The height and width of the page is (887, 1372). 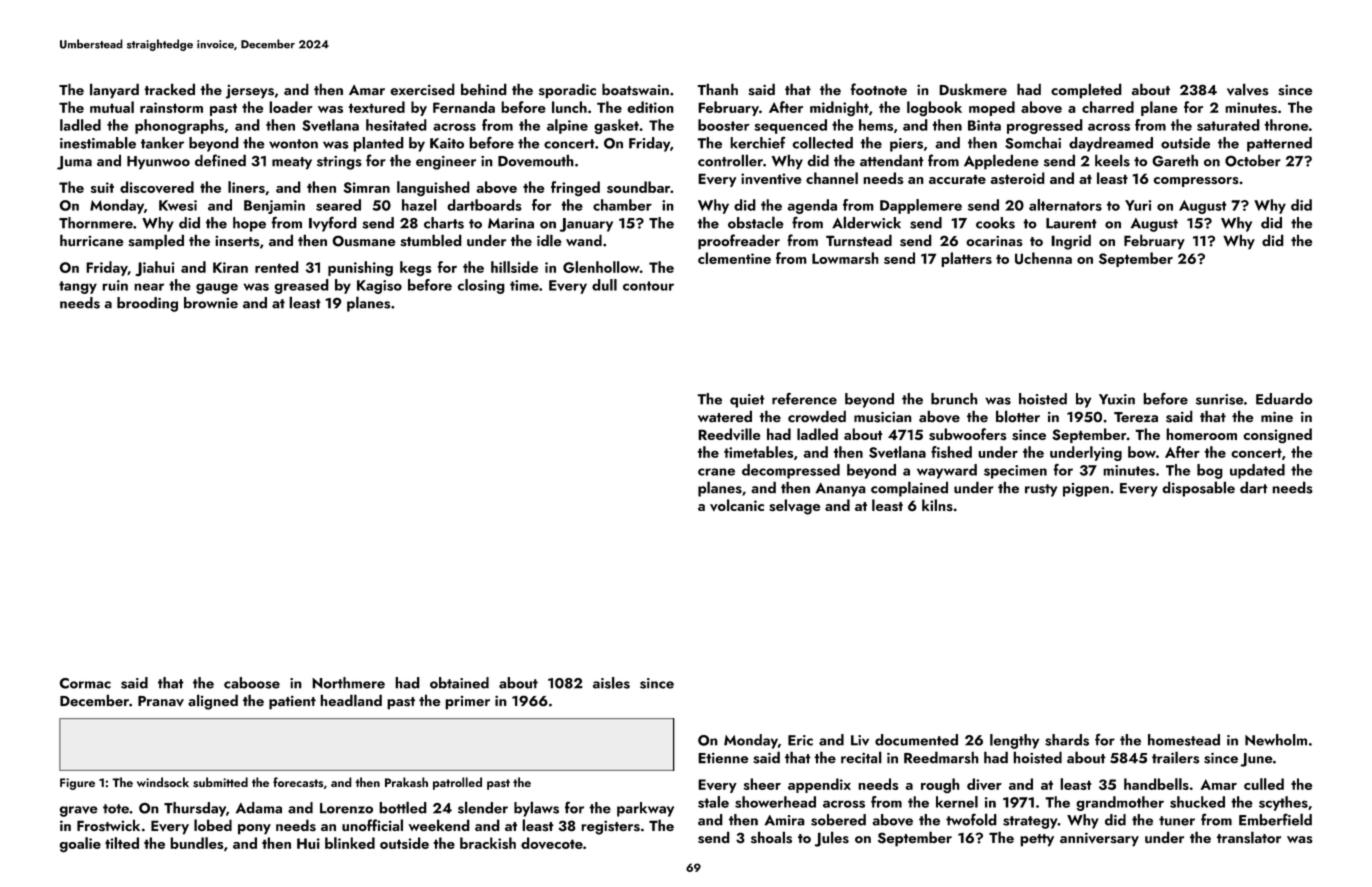 I want to click on petty, so click(x=1037, y=840).
